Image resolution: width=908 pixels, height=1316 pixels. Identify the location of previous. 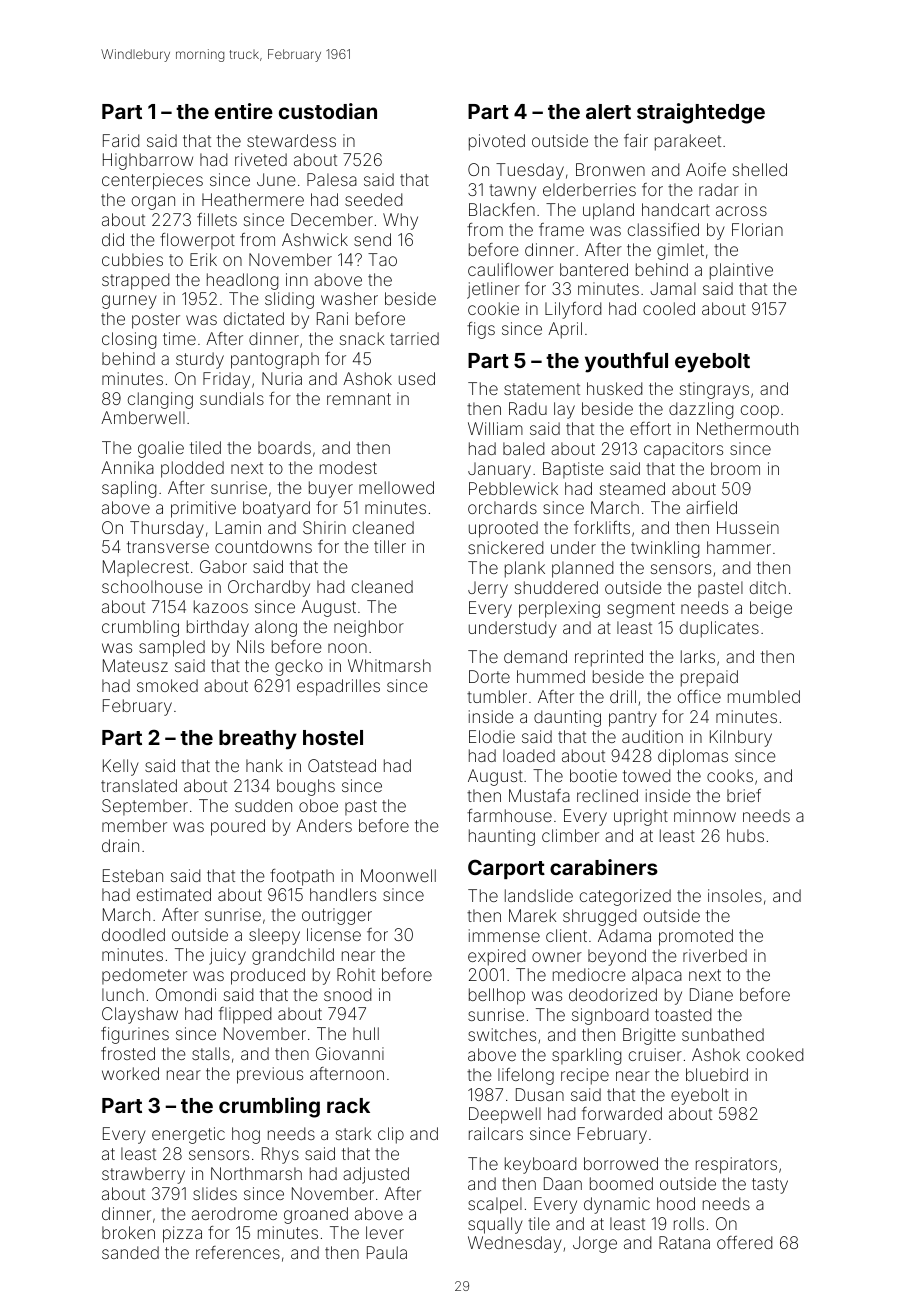
(270, 1075).
